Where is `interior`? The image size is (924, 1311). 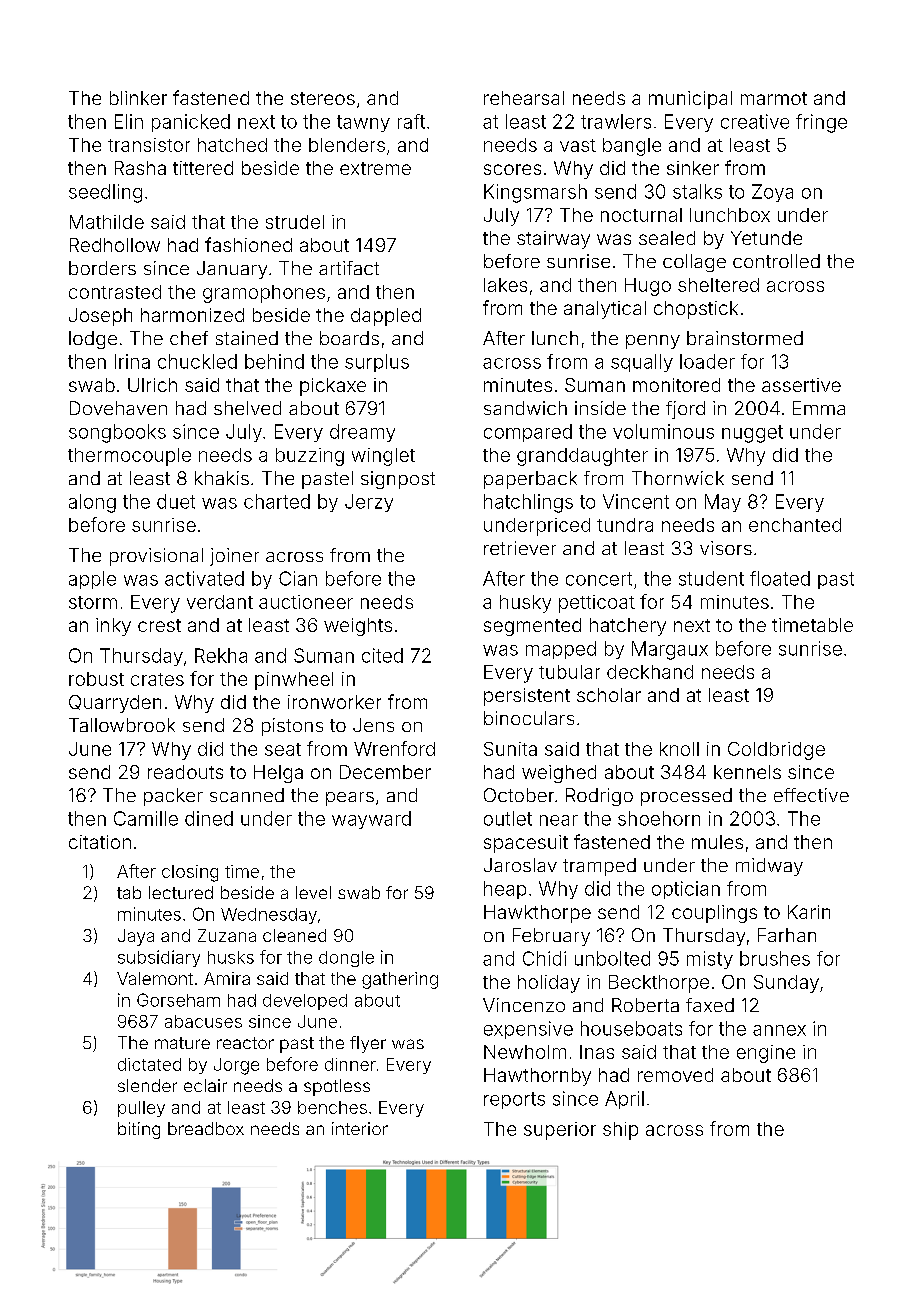
interior is located at coordinates (360, 1128).
